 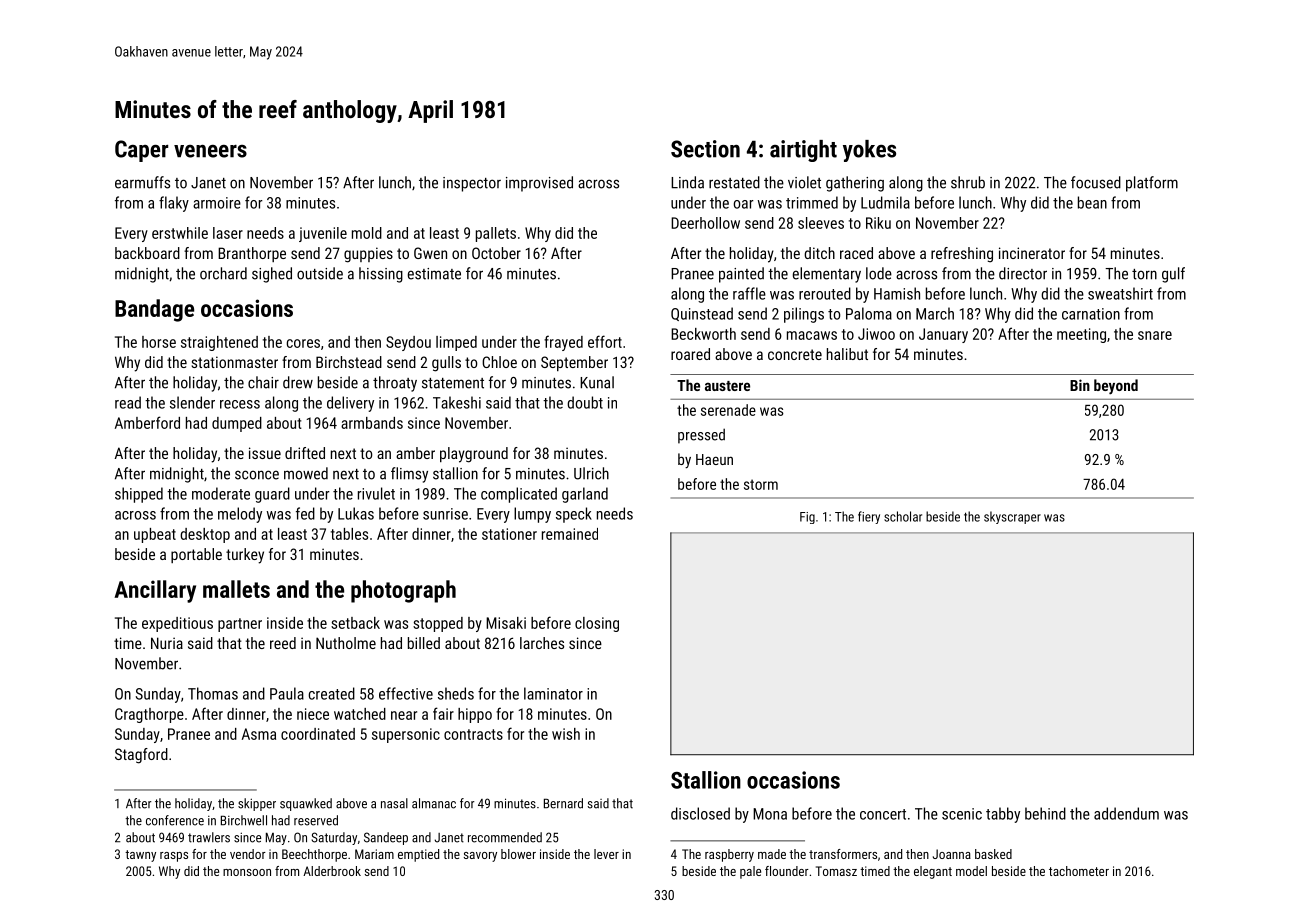 What do you see at coordinates (406, 735) in the image?
I see `supersonic` at bounding box center [406, 735].
